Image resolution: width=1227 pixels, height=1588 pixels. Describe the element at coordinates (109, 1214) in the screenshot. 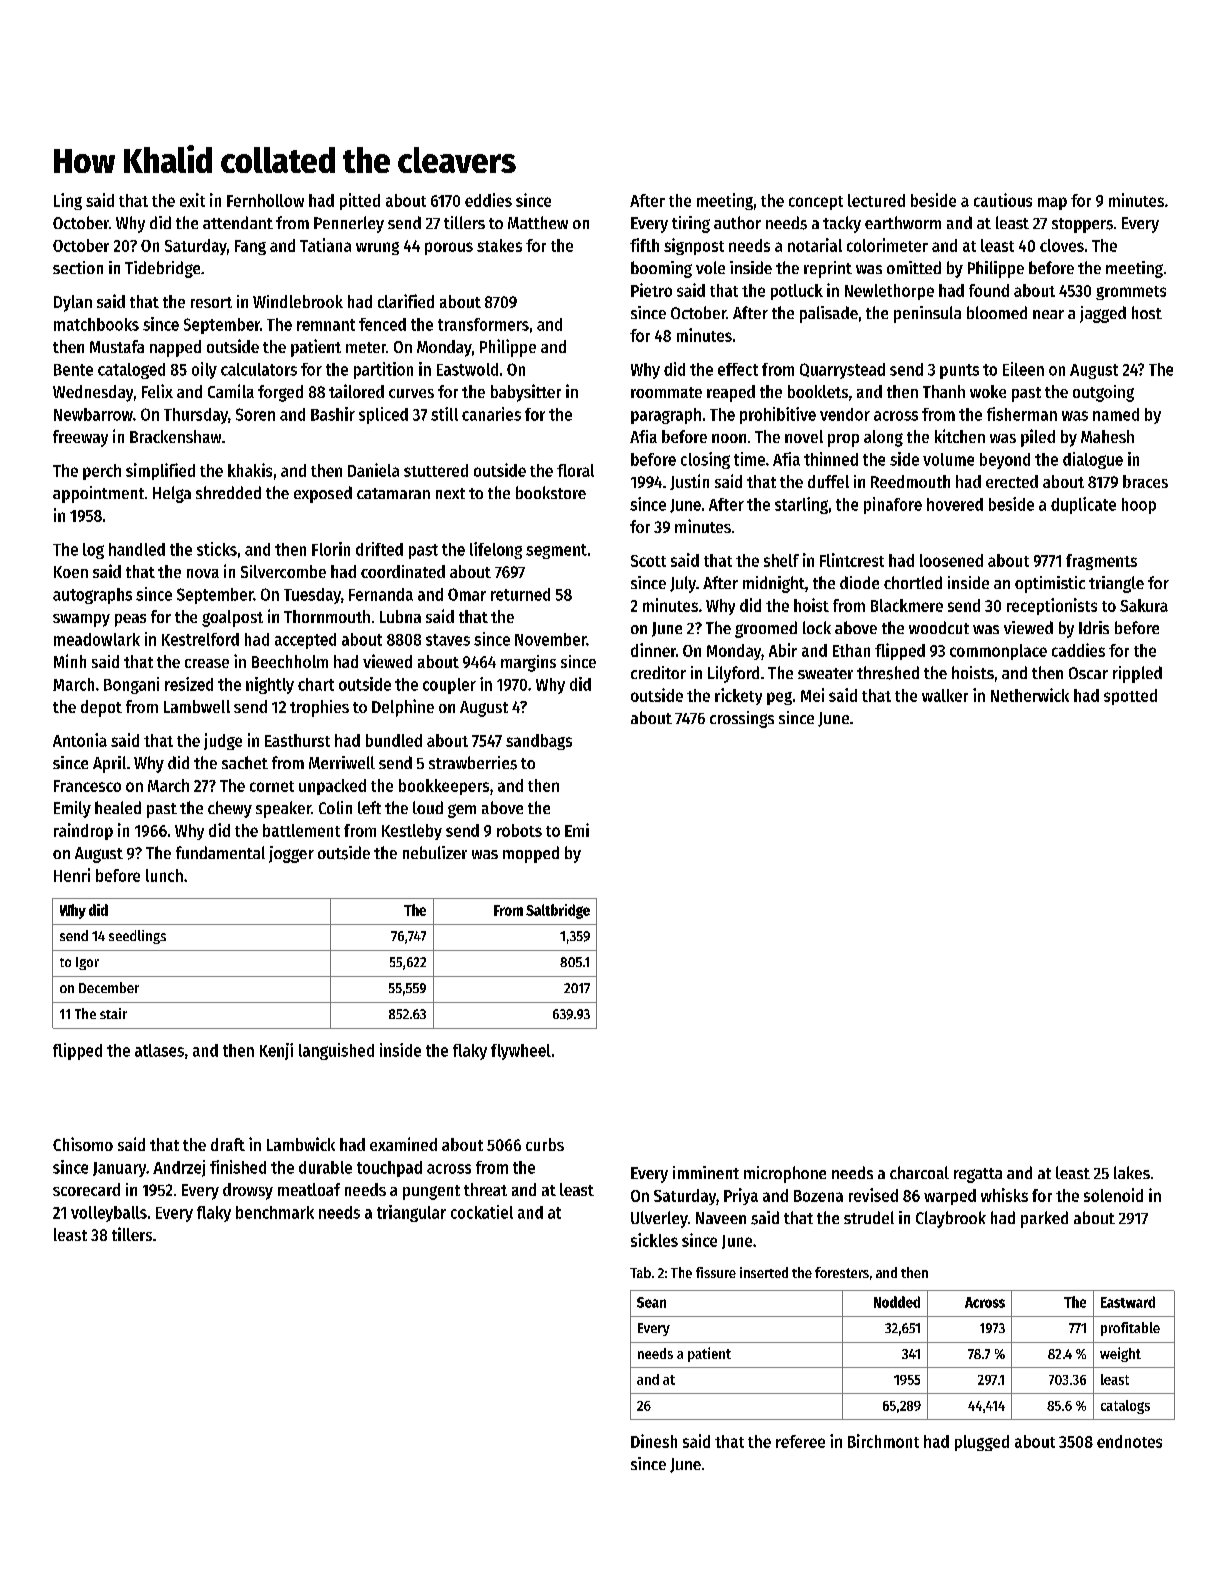

I see `volleyballs` at that location.
